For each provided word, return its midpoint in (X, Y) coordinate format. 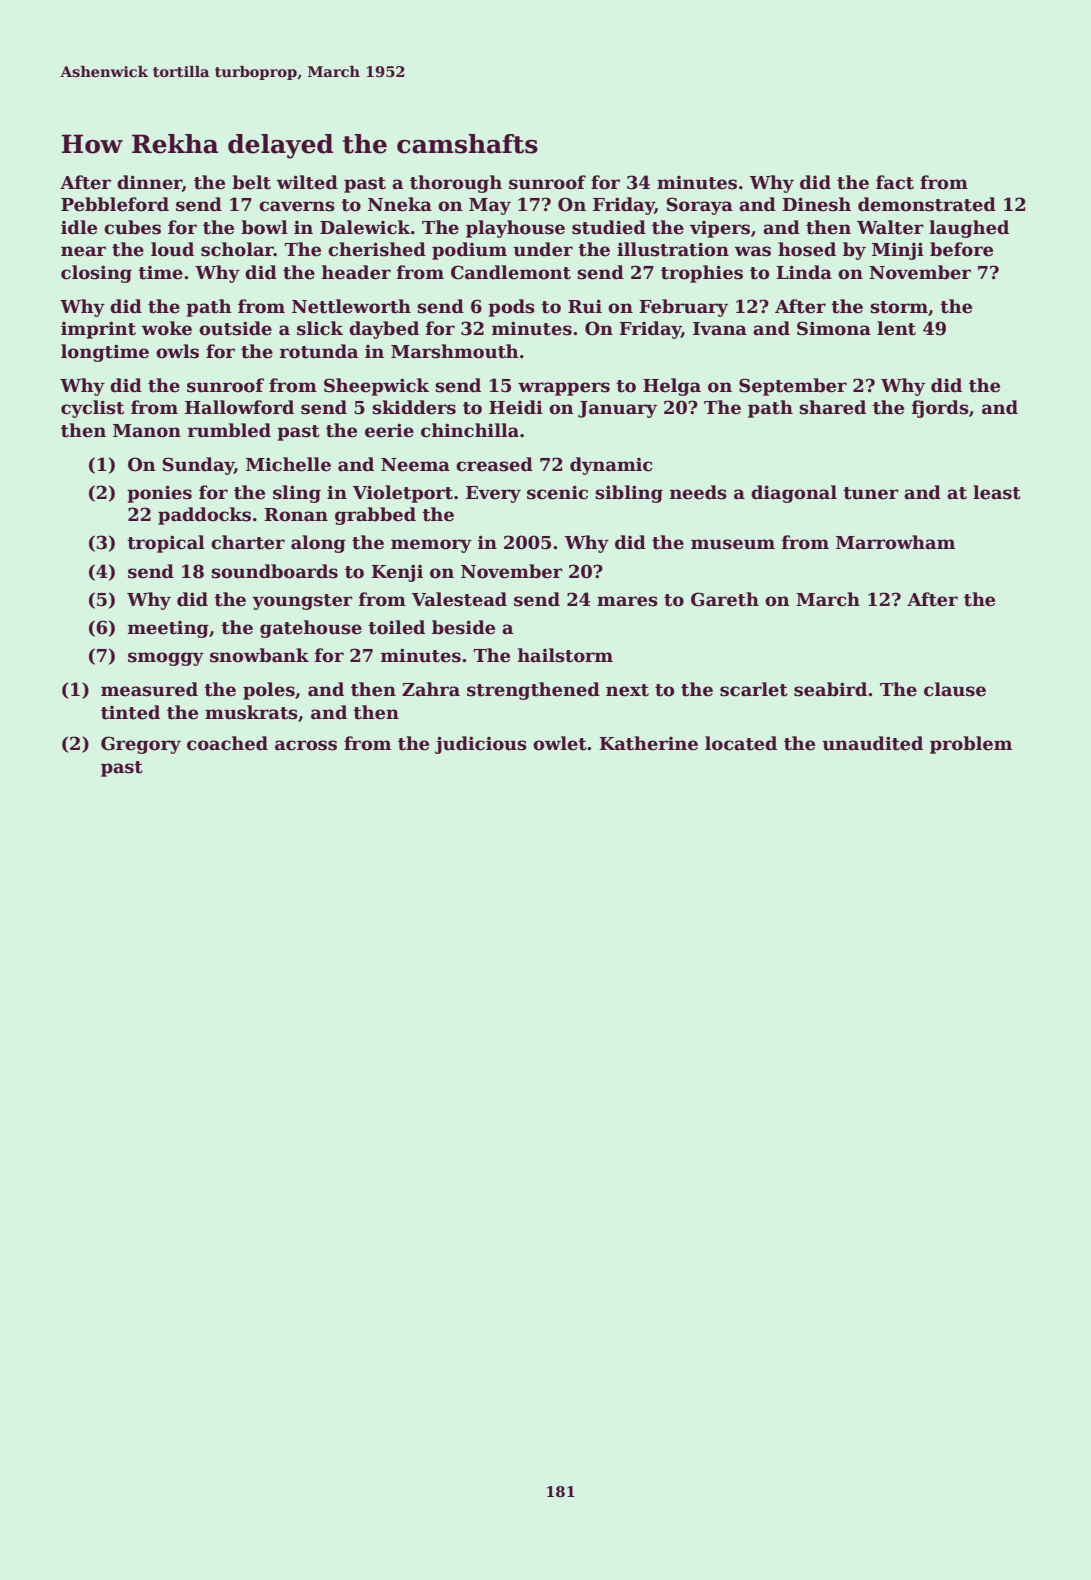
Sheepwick (376, 387)
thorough (456, 184)
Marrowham (895, 542)
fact (895, 182)
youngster (302, 602)
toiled (396, 627)
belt (251, 182)
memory (431, 546)
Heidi (516, 407)
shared (832, 407)
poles (269, 691)
